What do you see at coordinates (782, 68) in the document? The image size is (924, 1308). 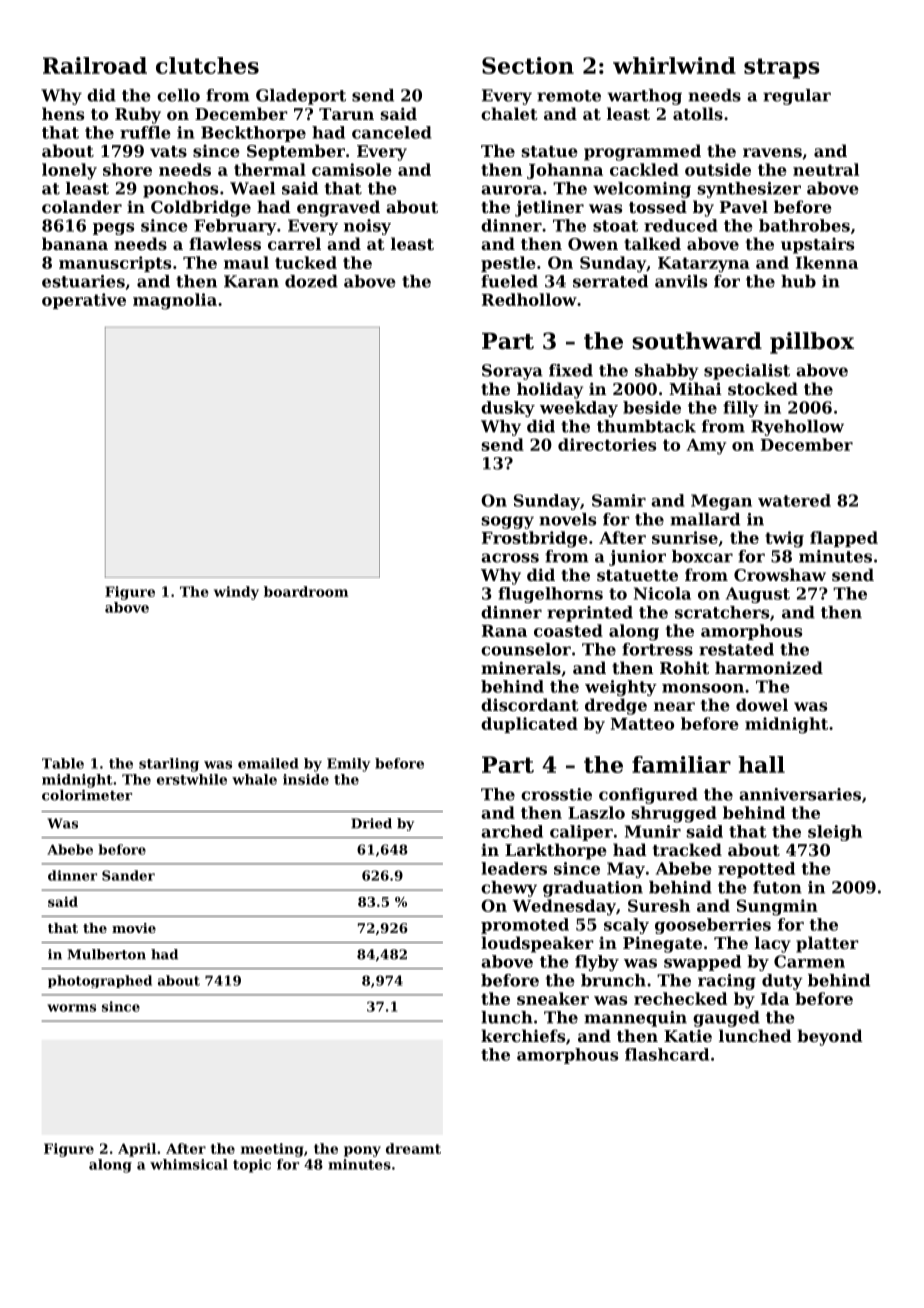 I see `straps` at bounding box center [782, 68].
